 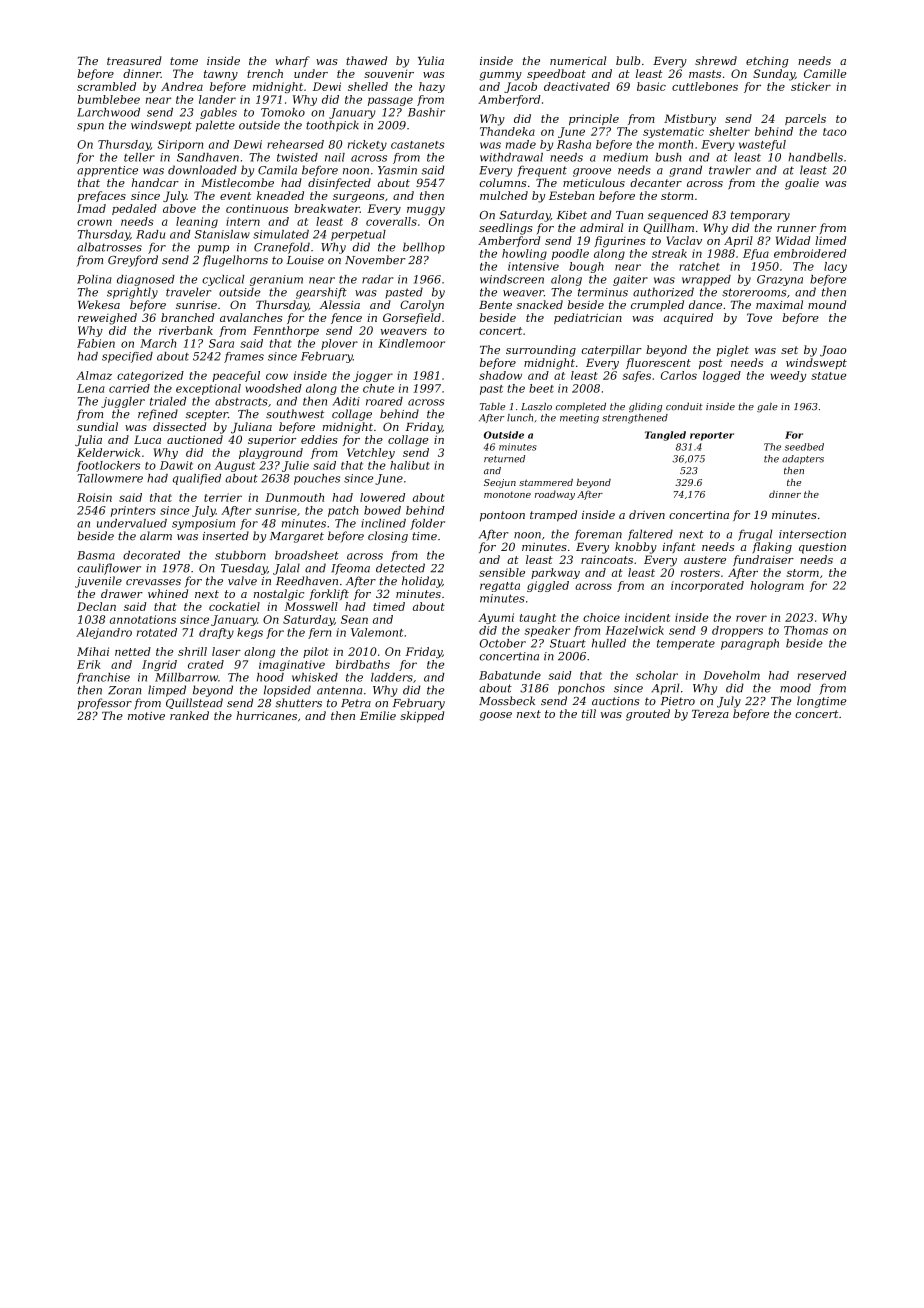 What do you see at coordinates (822, 548) in the image?
I see `question` at bounding box center [822, 548].
